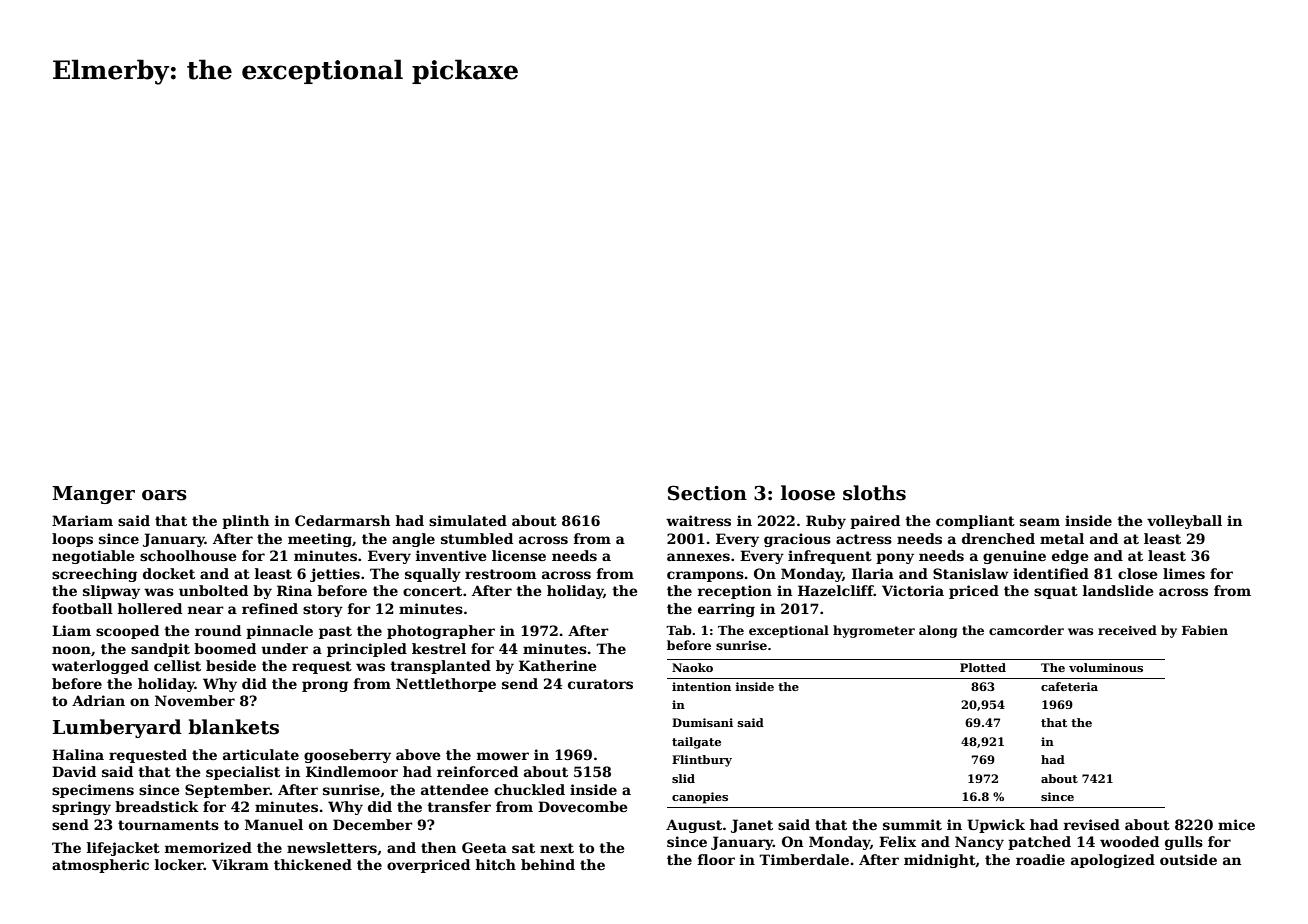 The image size is (1308, 924). What do you see at coordinates (441, 632) in the screenshot?
I see `photographer` at bounding box center [441, 632].
